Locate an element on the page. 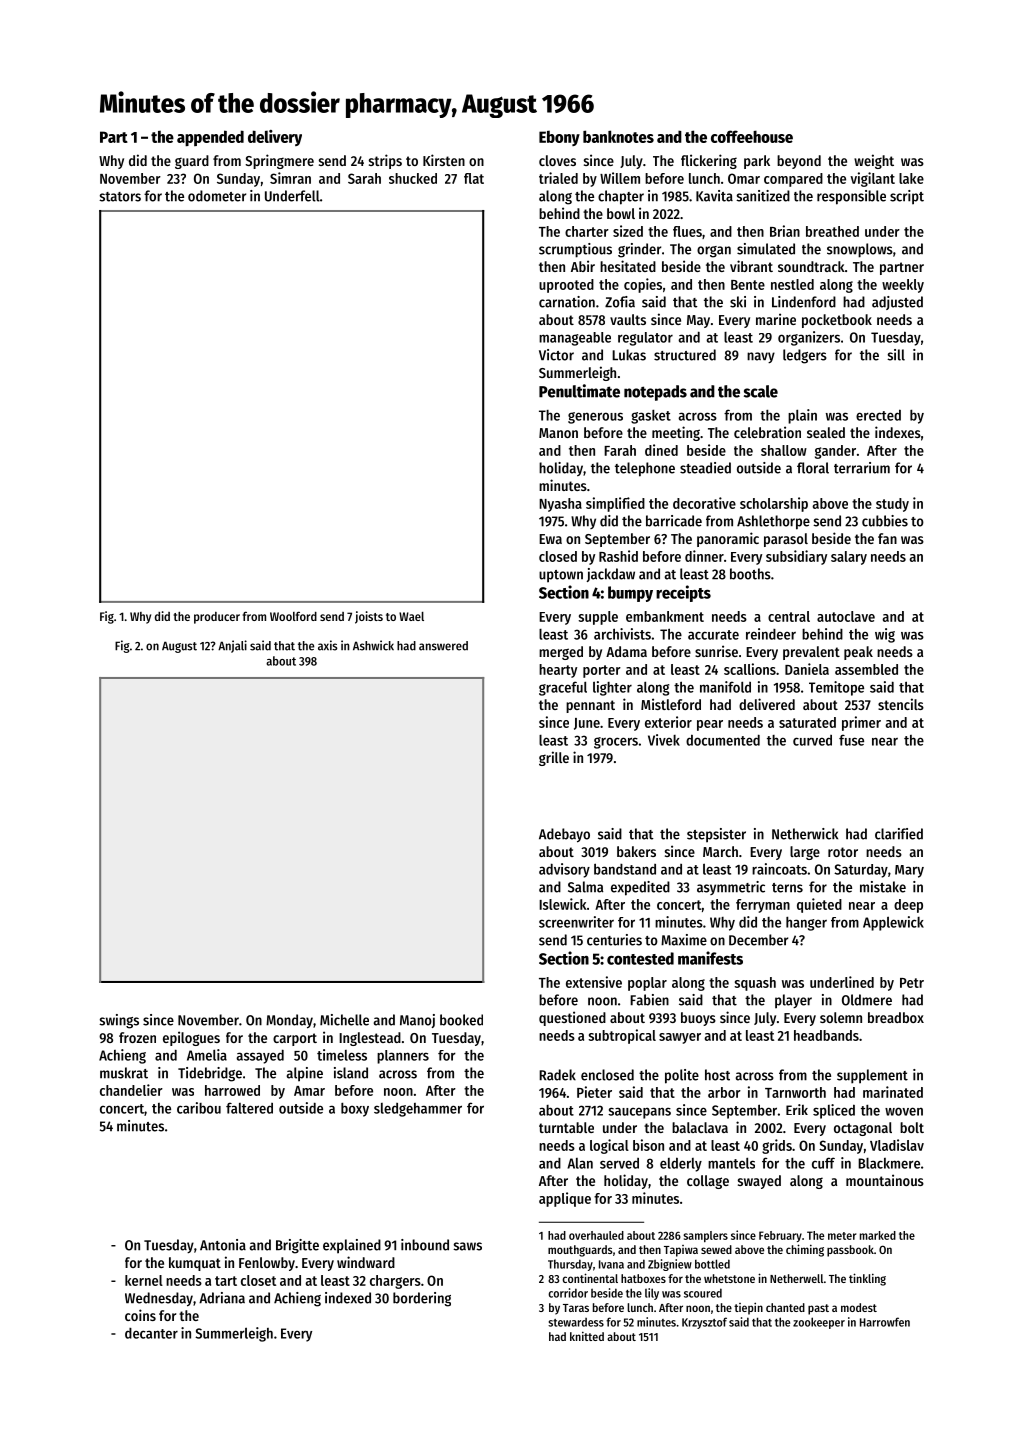 The width and height of the page is (1023, 1453). axis is located at coordinates (328, 645).
